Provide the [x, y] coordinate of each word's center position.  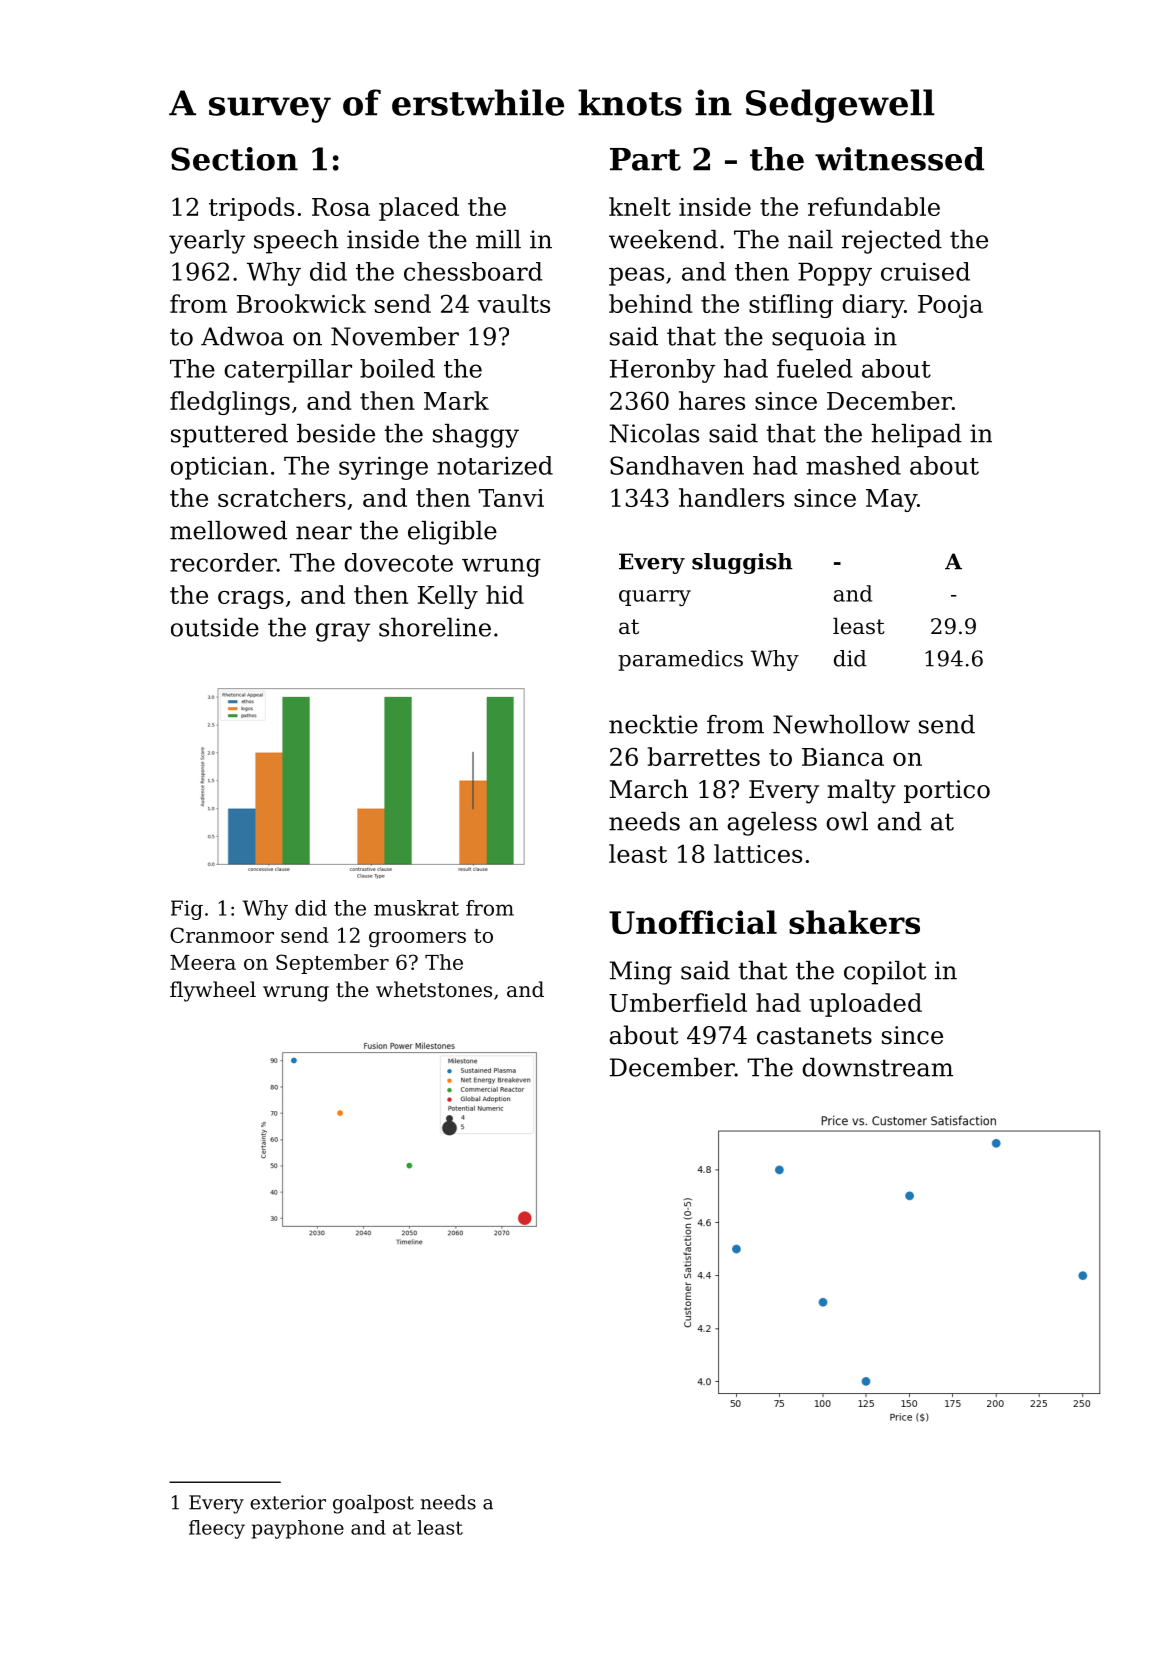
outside [215, 627]
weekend [663, 239]
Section [234, 159]
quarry [655, 598]
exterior [288, 1502]
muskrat [416, 908]
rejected [892, 242]
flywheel [213, 991]
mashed [853, 465]
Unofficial [693, 922]
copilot [885, 973]
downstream [877, 1067]
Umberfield [678, 1002]
